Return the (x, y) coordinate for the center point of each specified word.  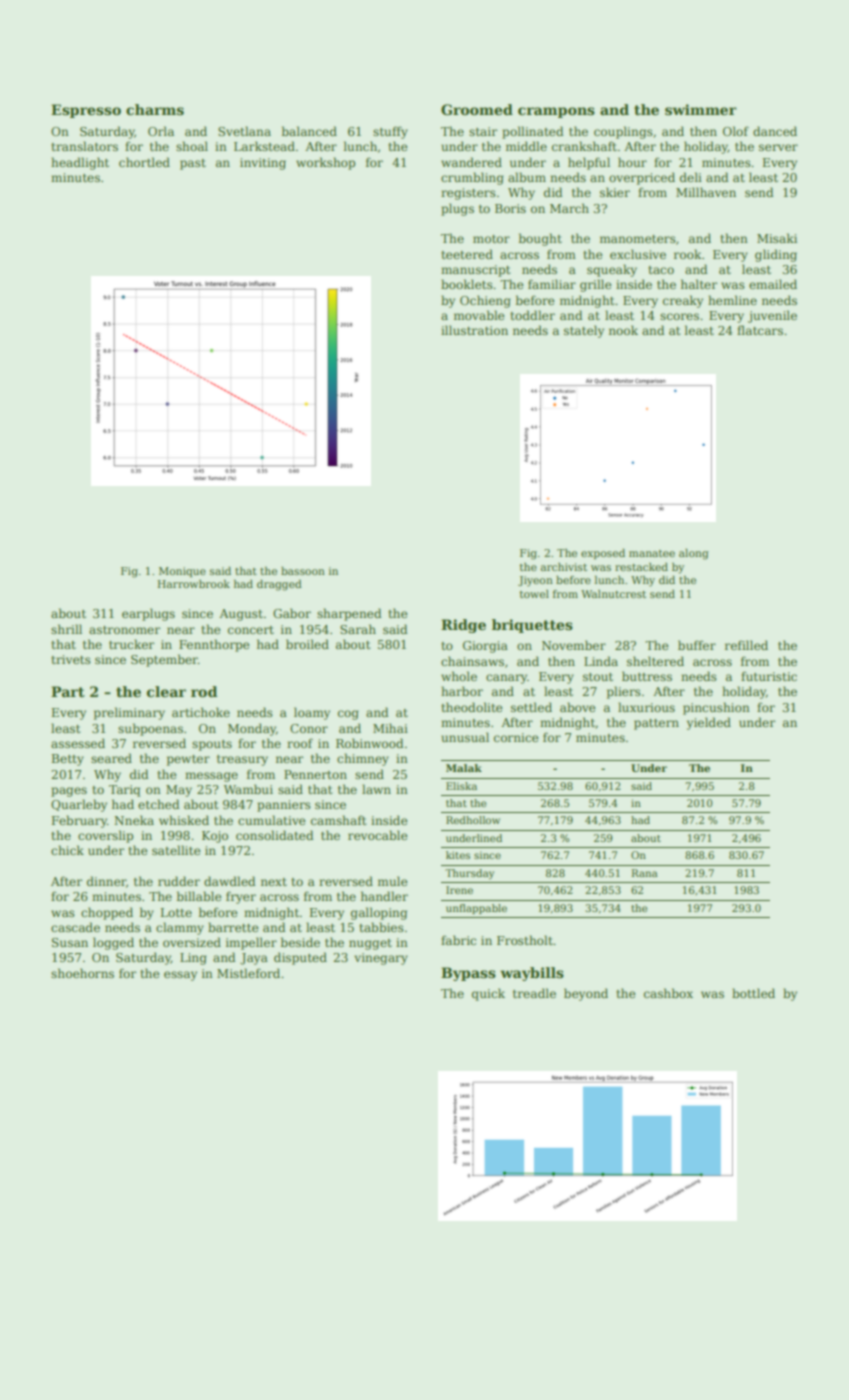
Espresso (86, 111)
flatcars (760, 330)
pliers (624, 692)
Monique (182, 572)
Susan (70, 942)
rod (204, 691)
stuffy (390, 132)
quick (488, 994)
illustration (474, 330)
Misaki (777, 238)
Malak (464, 768)
